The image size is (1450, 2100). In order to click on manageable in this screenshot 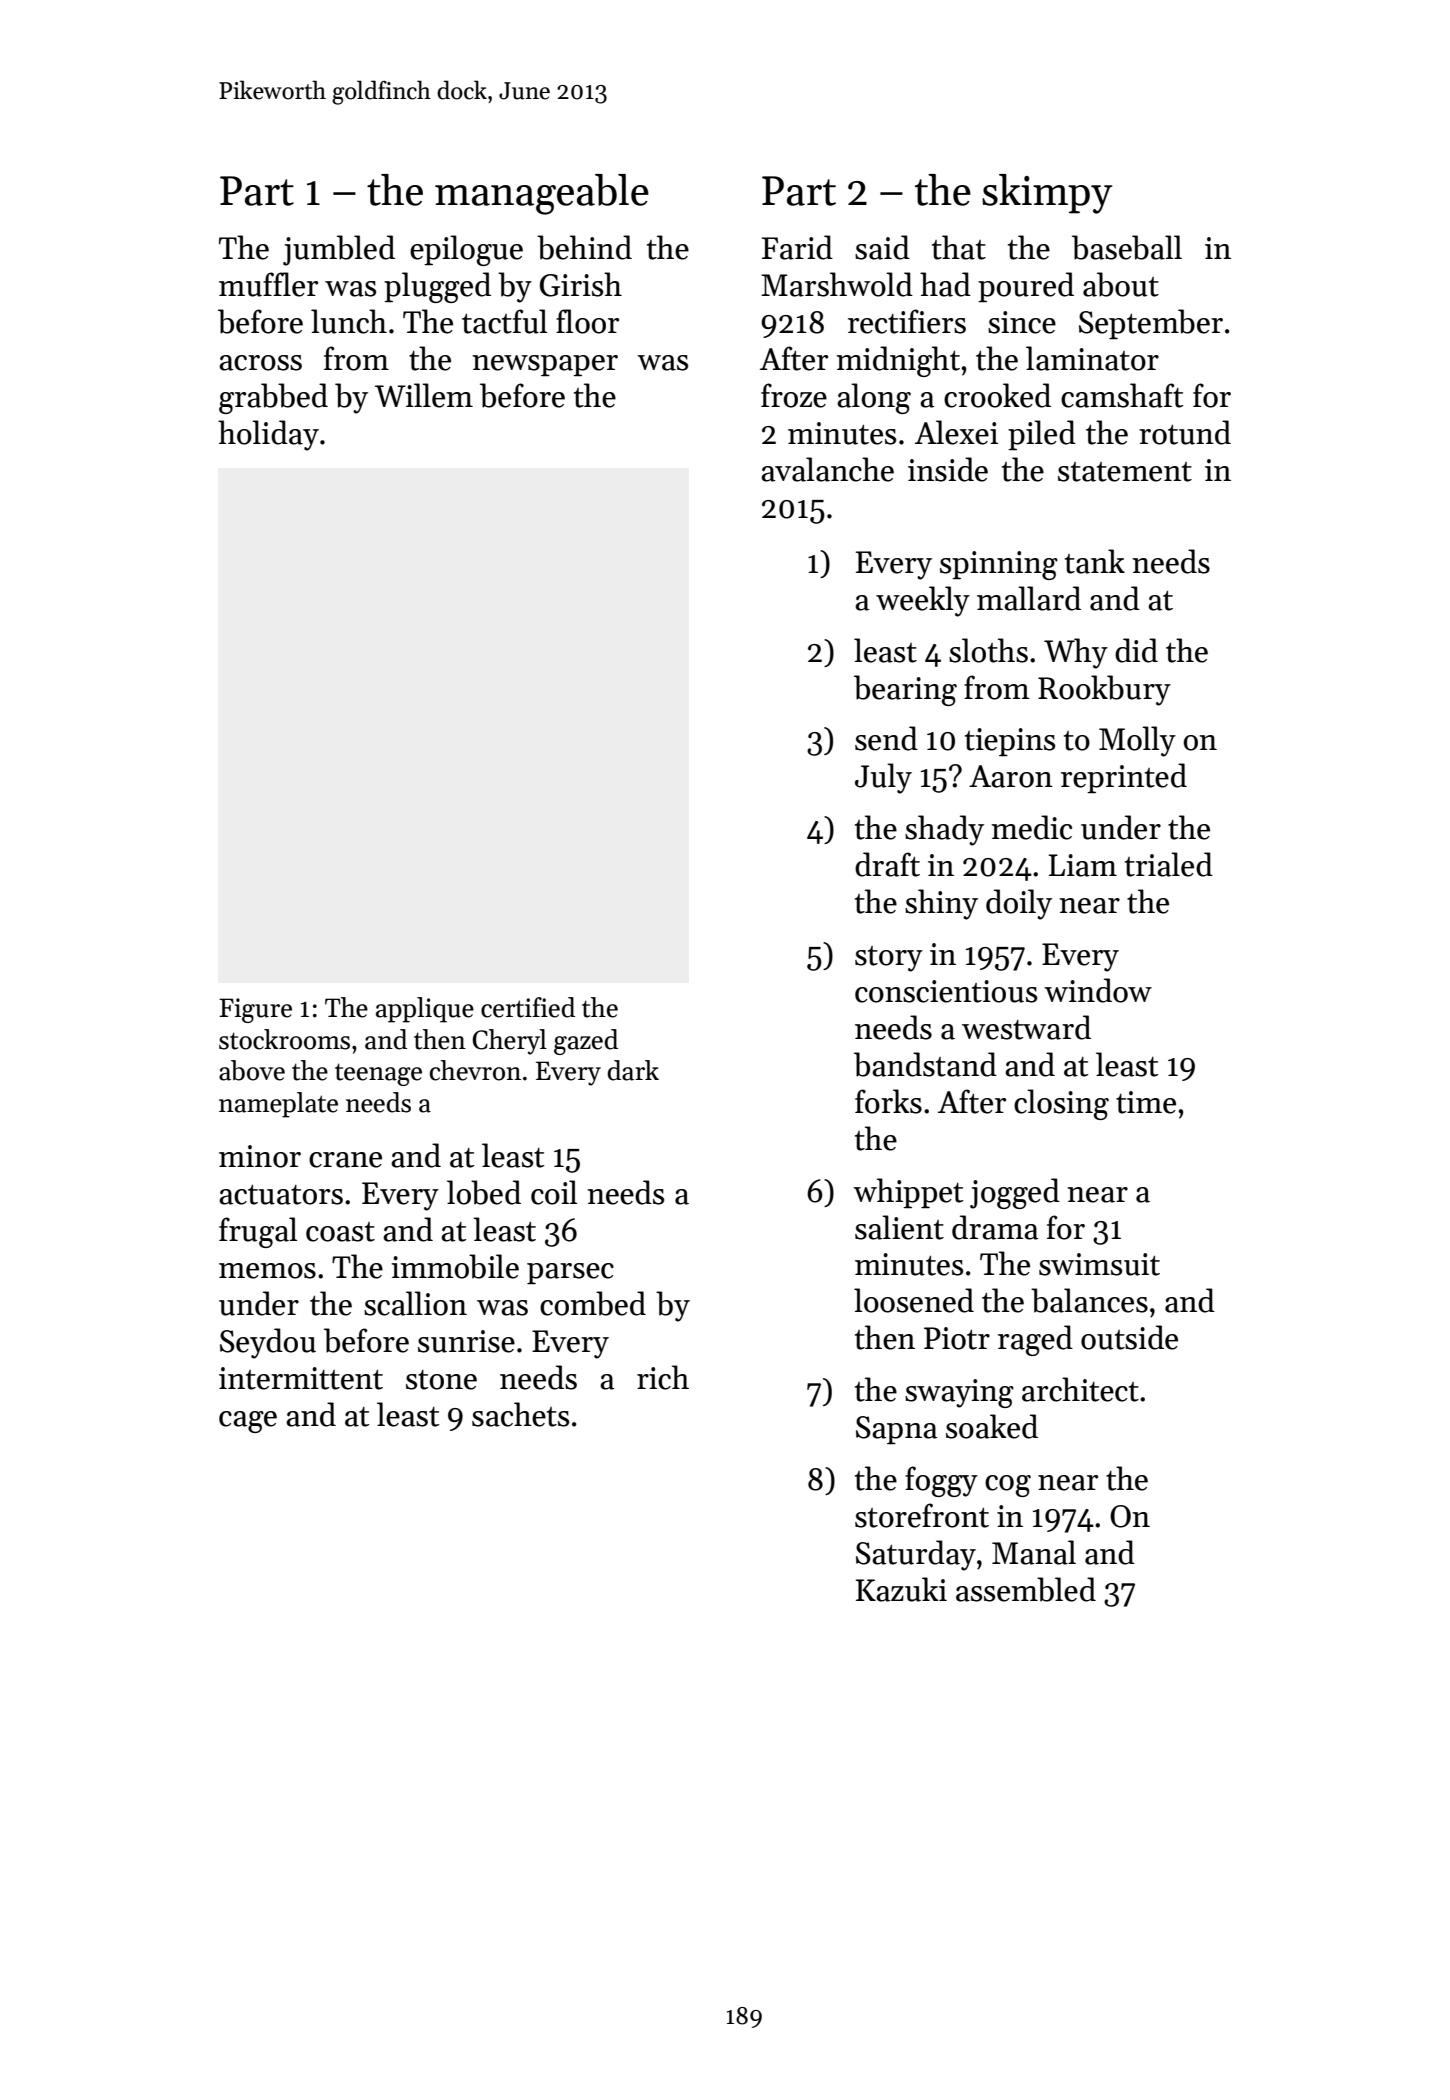, I will do `click(542, 194)`.
